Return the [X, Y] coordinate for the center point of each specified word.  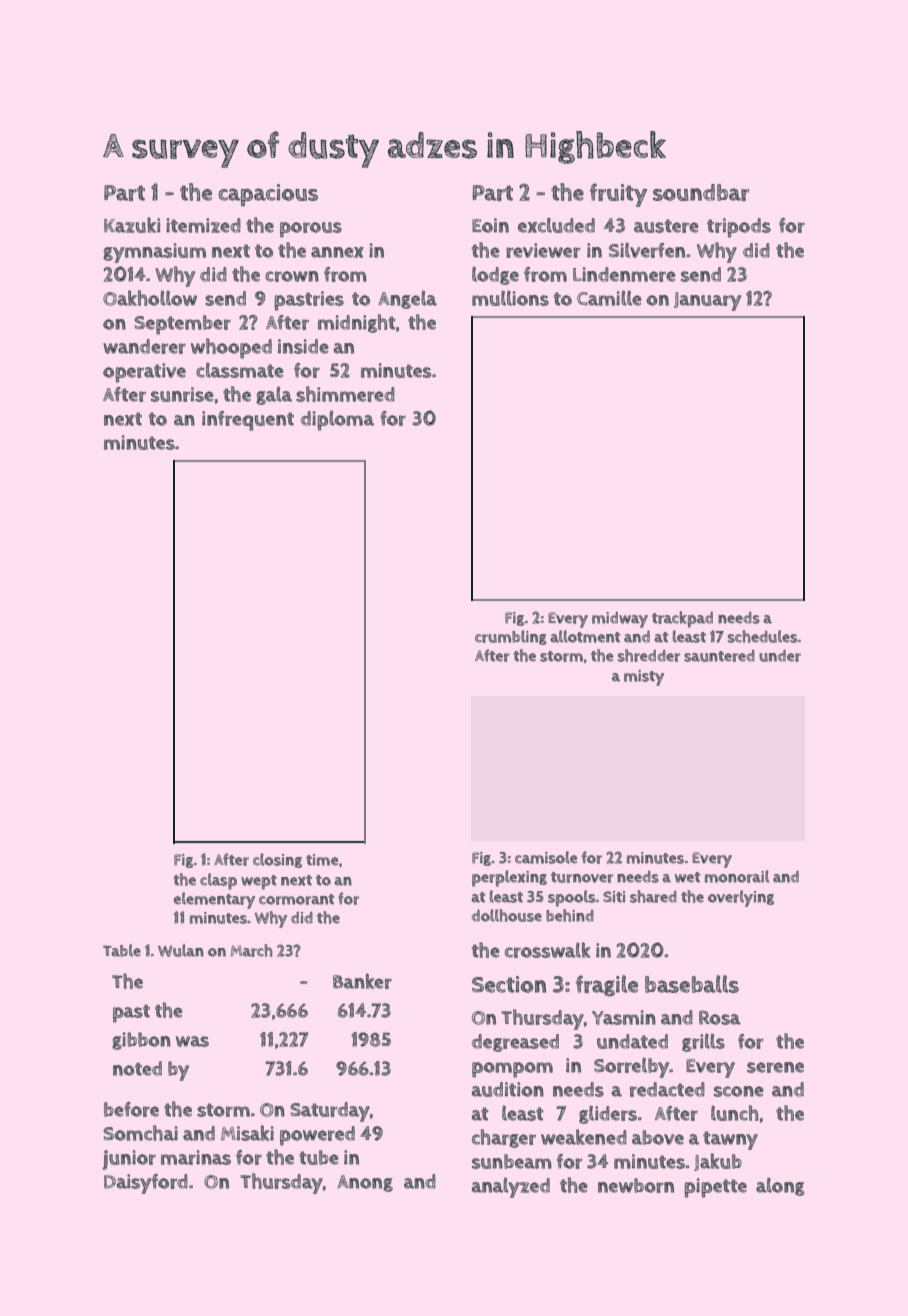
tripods [739, 228]
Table [122, 950]
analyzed [511, 1188]
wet [687, 877]
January [707, 301]
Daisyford [146, 1184]
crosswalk [548, 950]
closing [277, 860]
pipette [715, 1188]
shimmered [345, 394]
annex [337, 252]
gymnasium [154, 253]
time [322, 860]
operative [144, 373]
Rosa [720, 1018]
